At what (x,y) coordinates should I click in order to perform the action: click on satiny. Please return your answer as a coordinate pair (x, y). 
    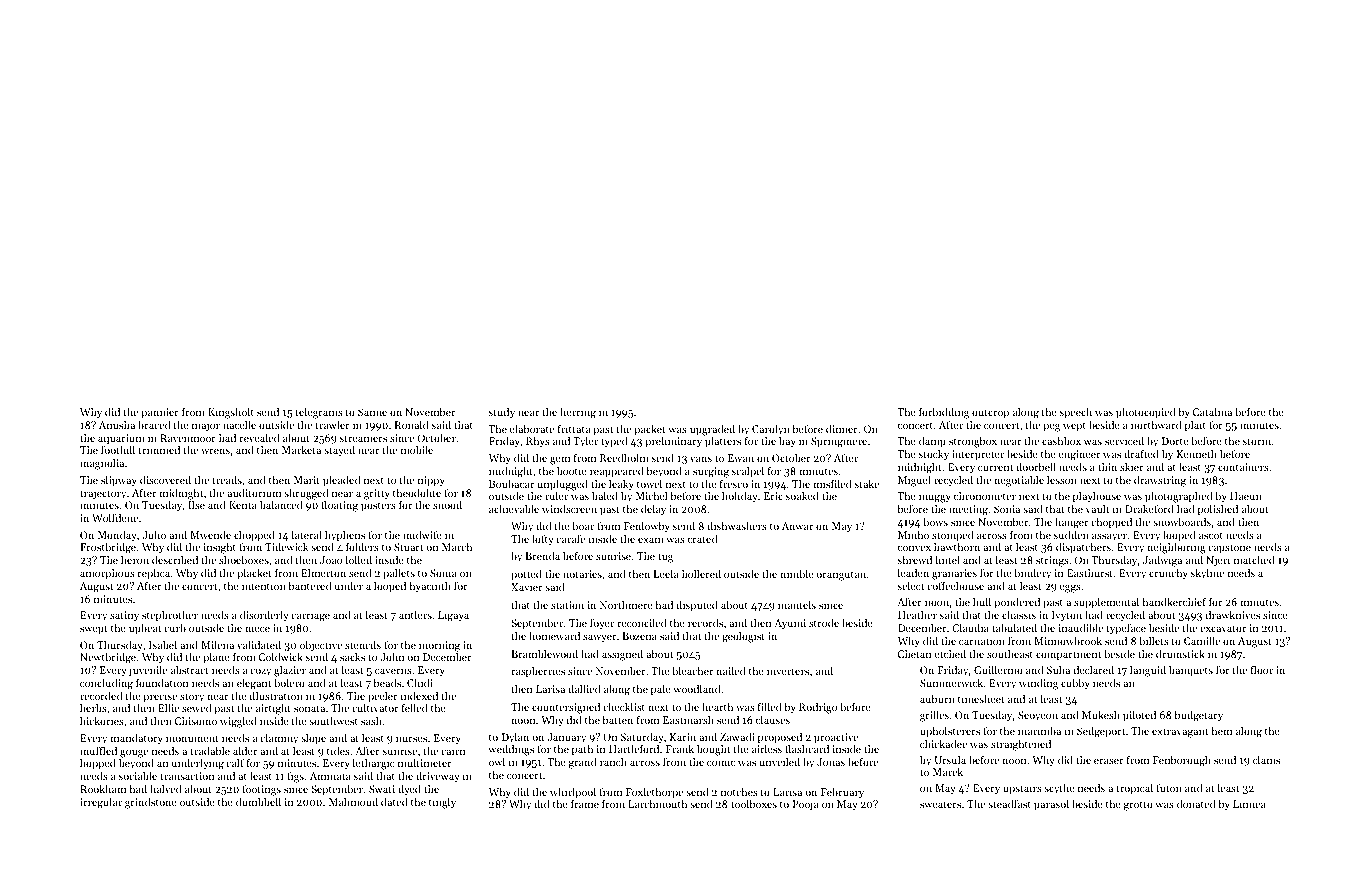
    Looking at the image, I should click on (124, 616).
